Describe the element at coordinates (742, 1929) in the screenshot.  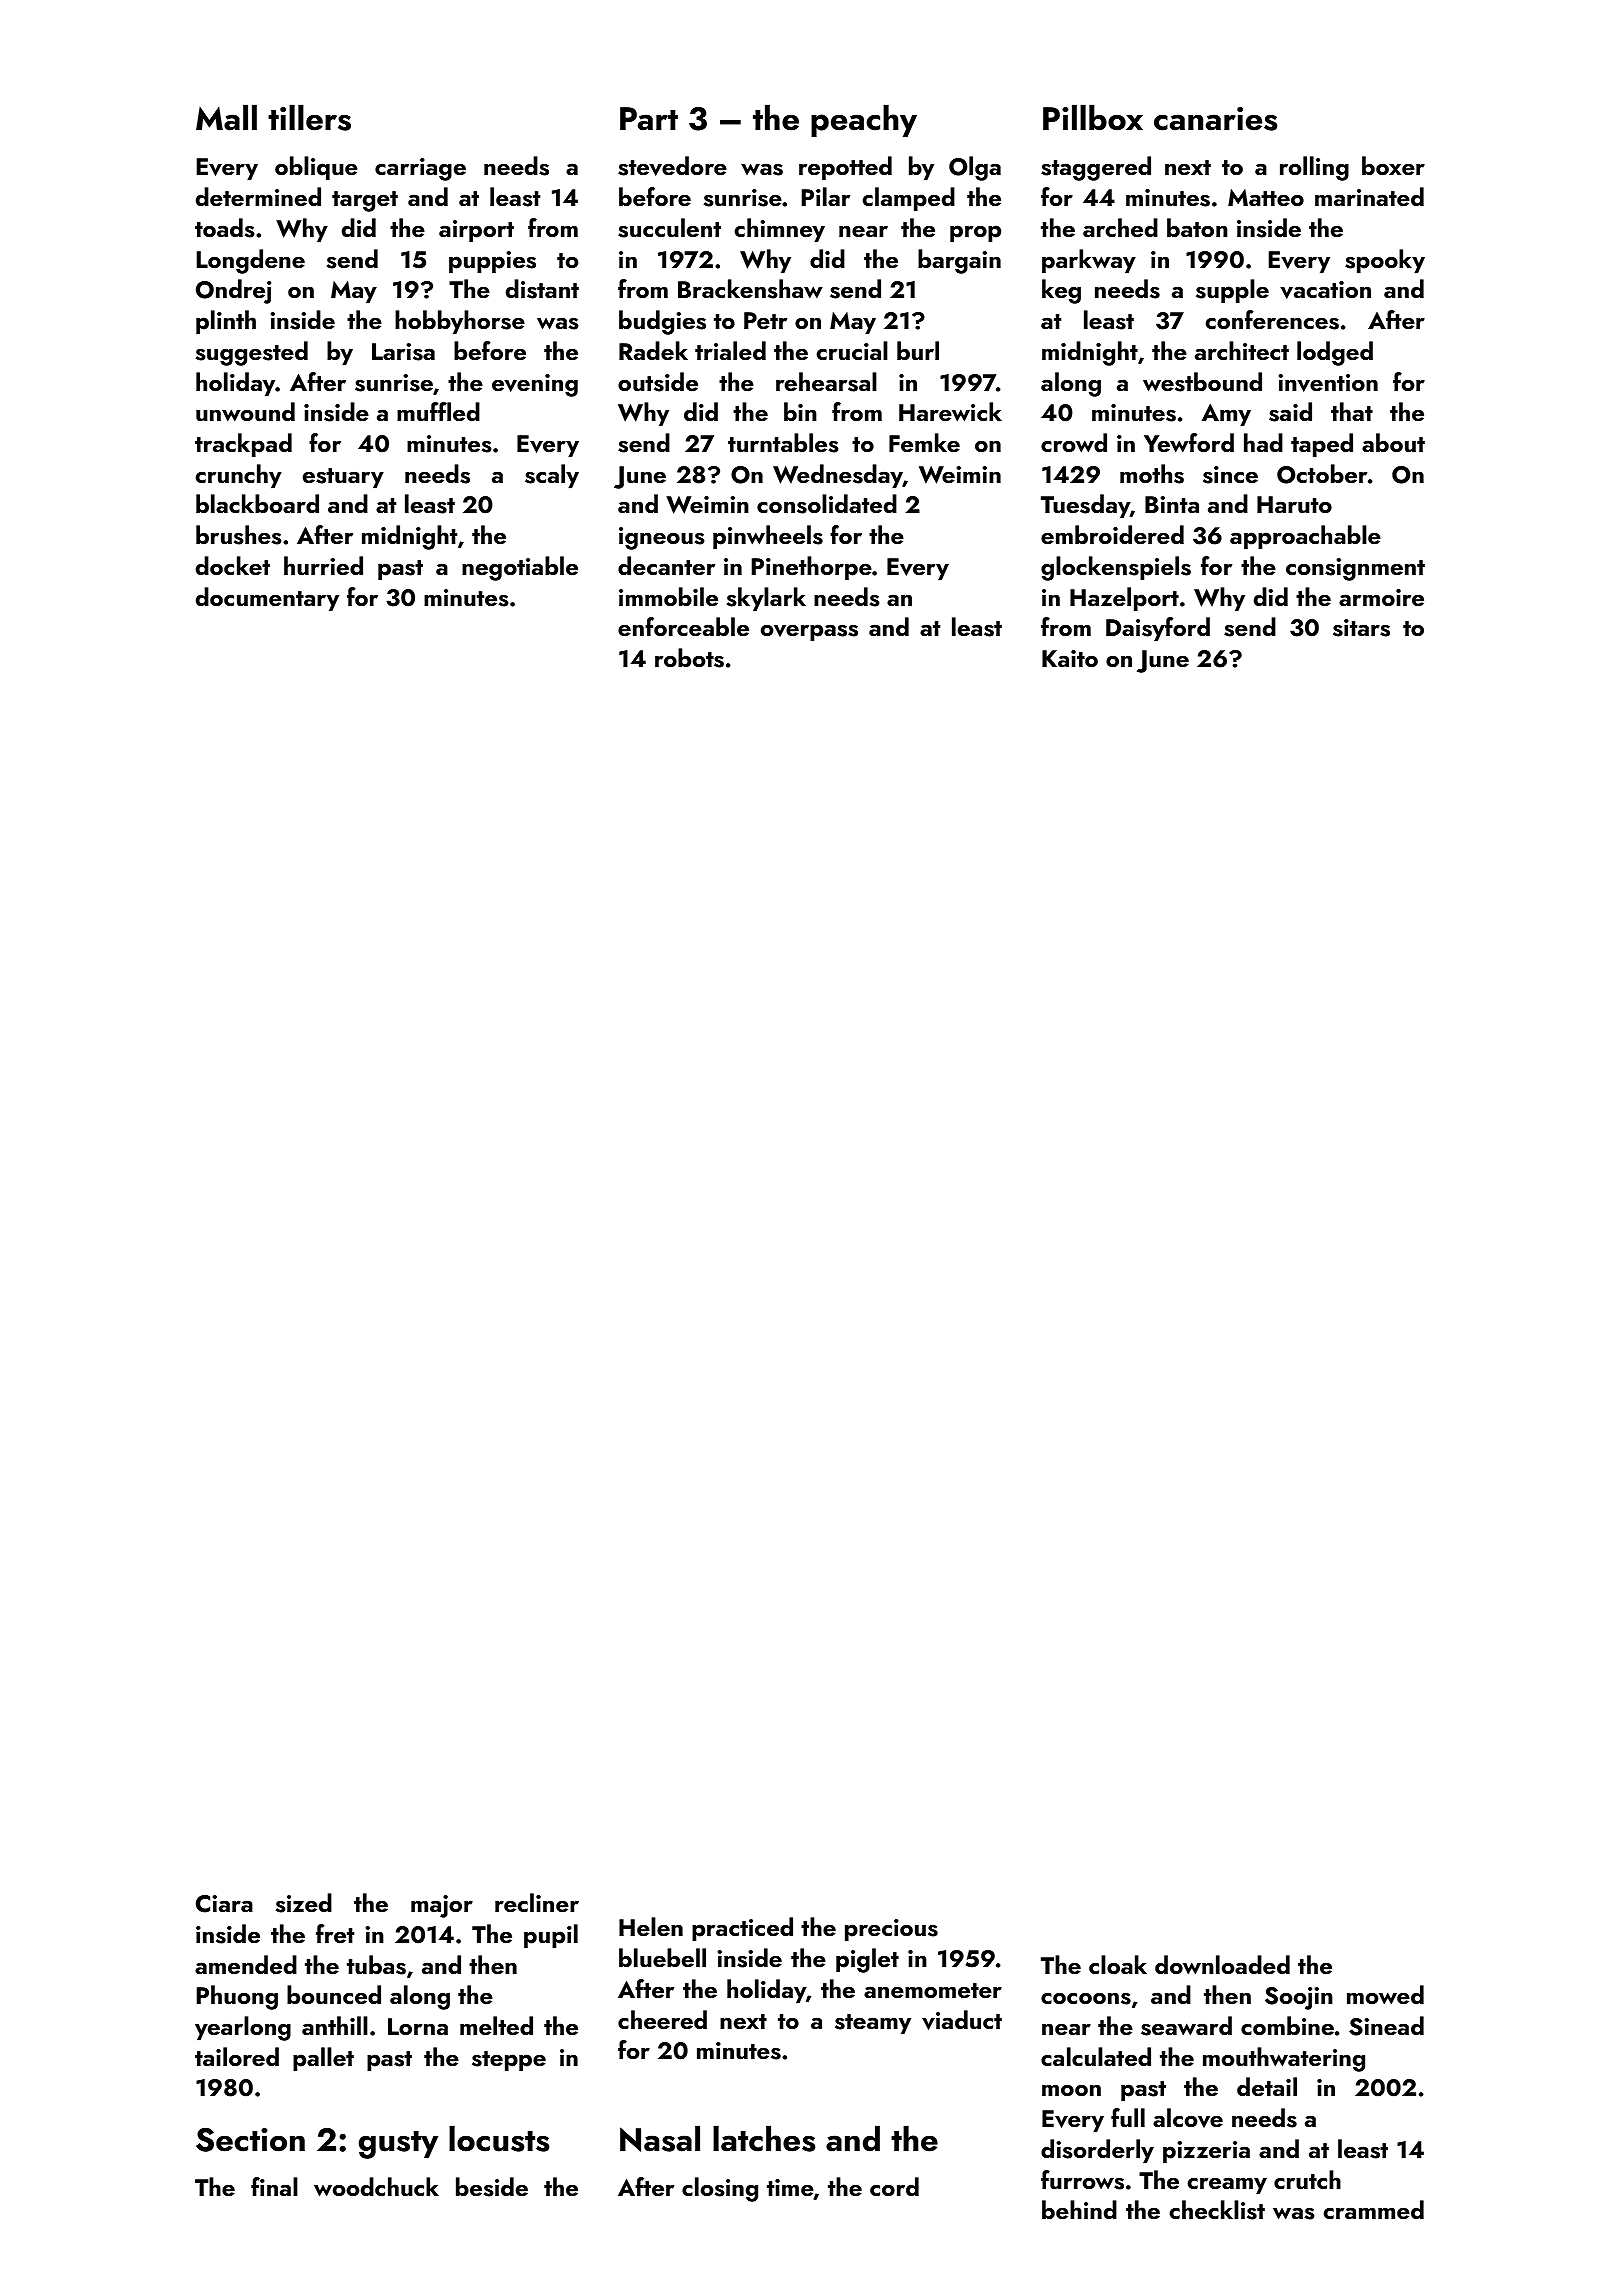
I see `practiced` at that location.
